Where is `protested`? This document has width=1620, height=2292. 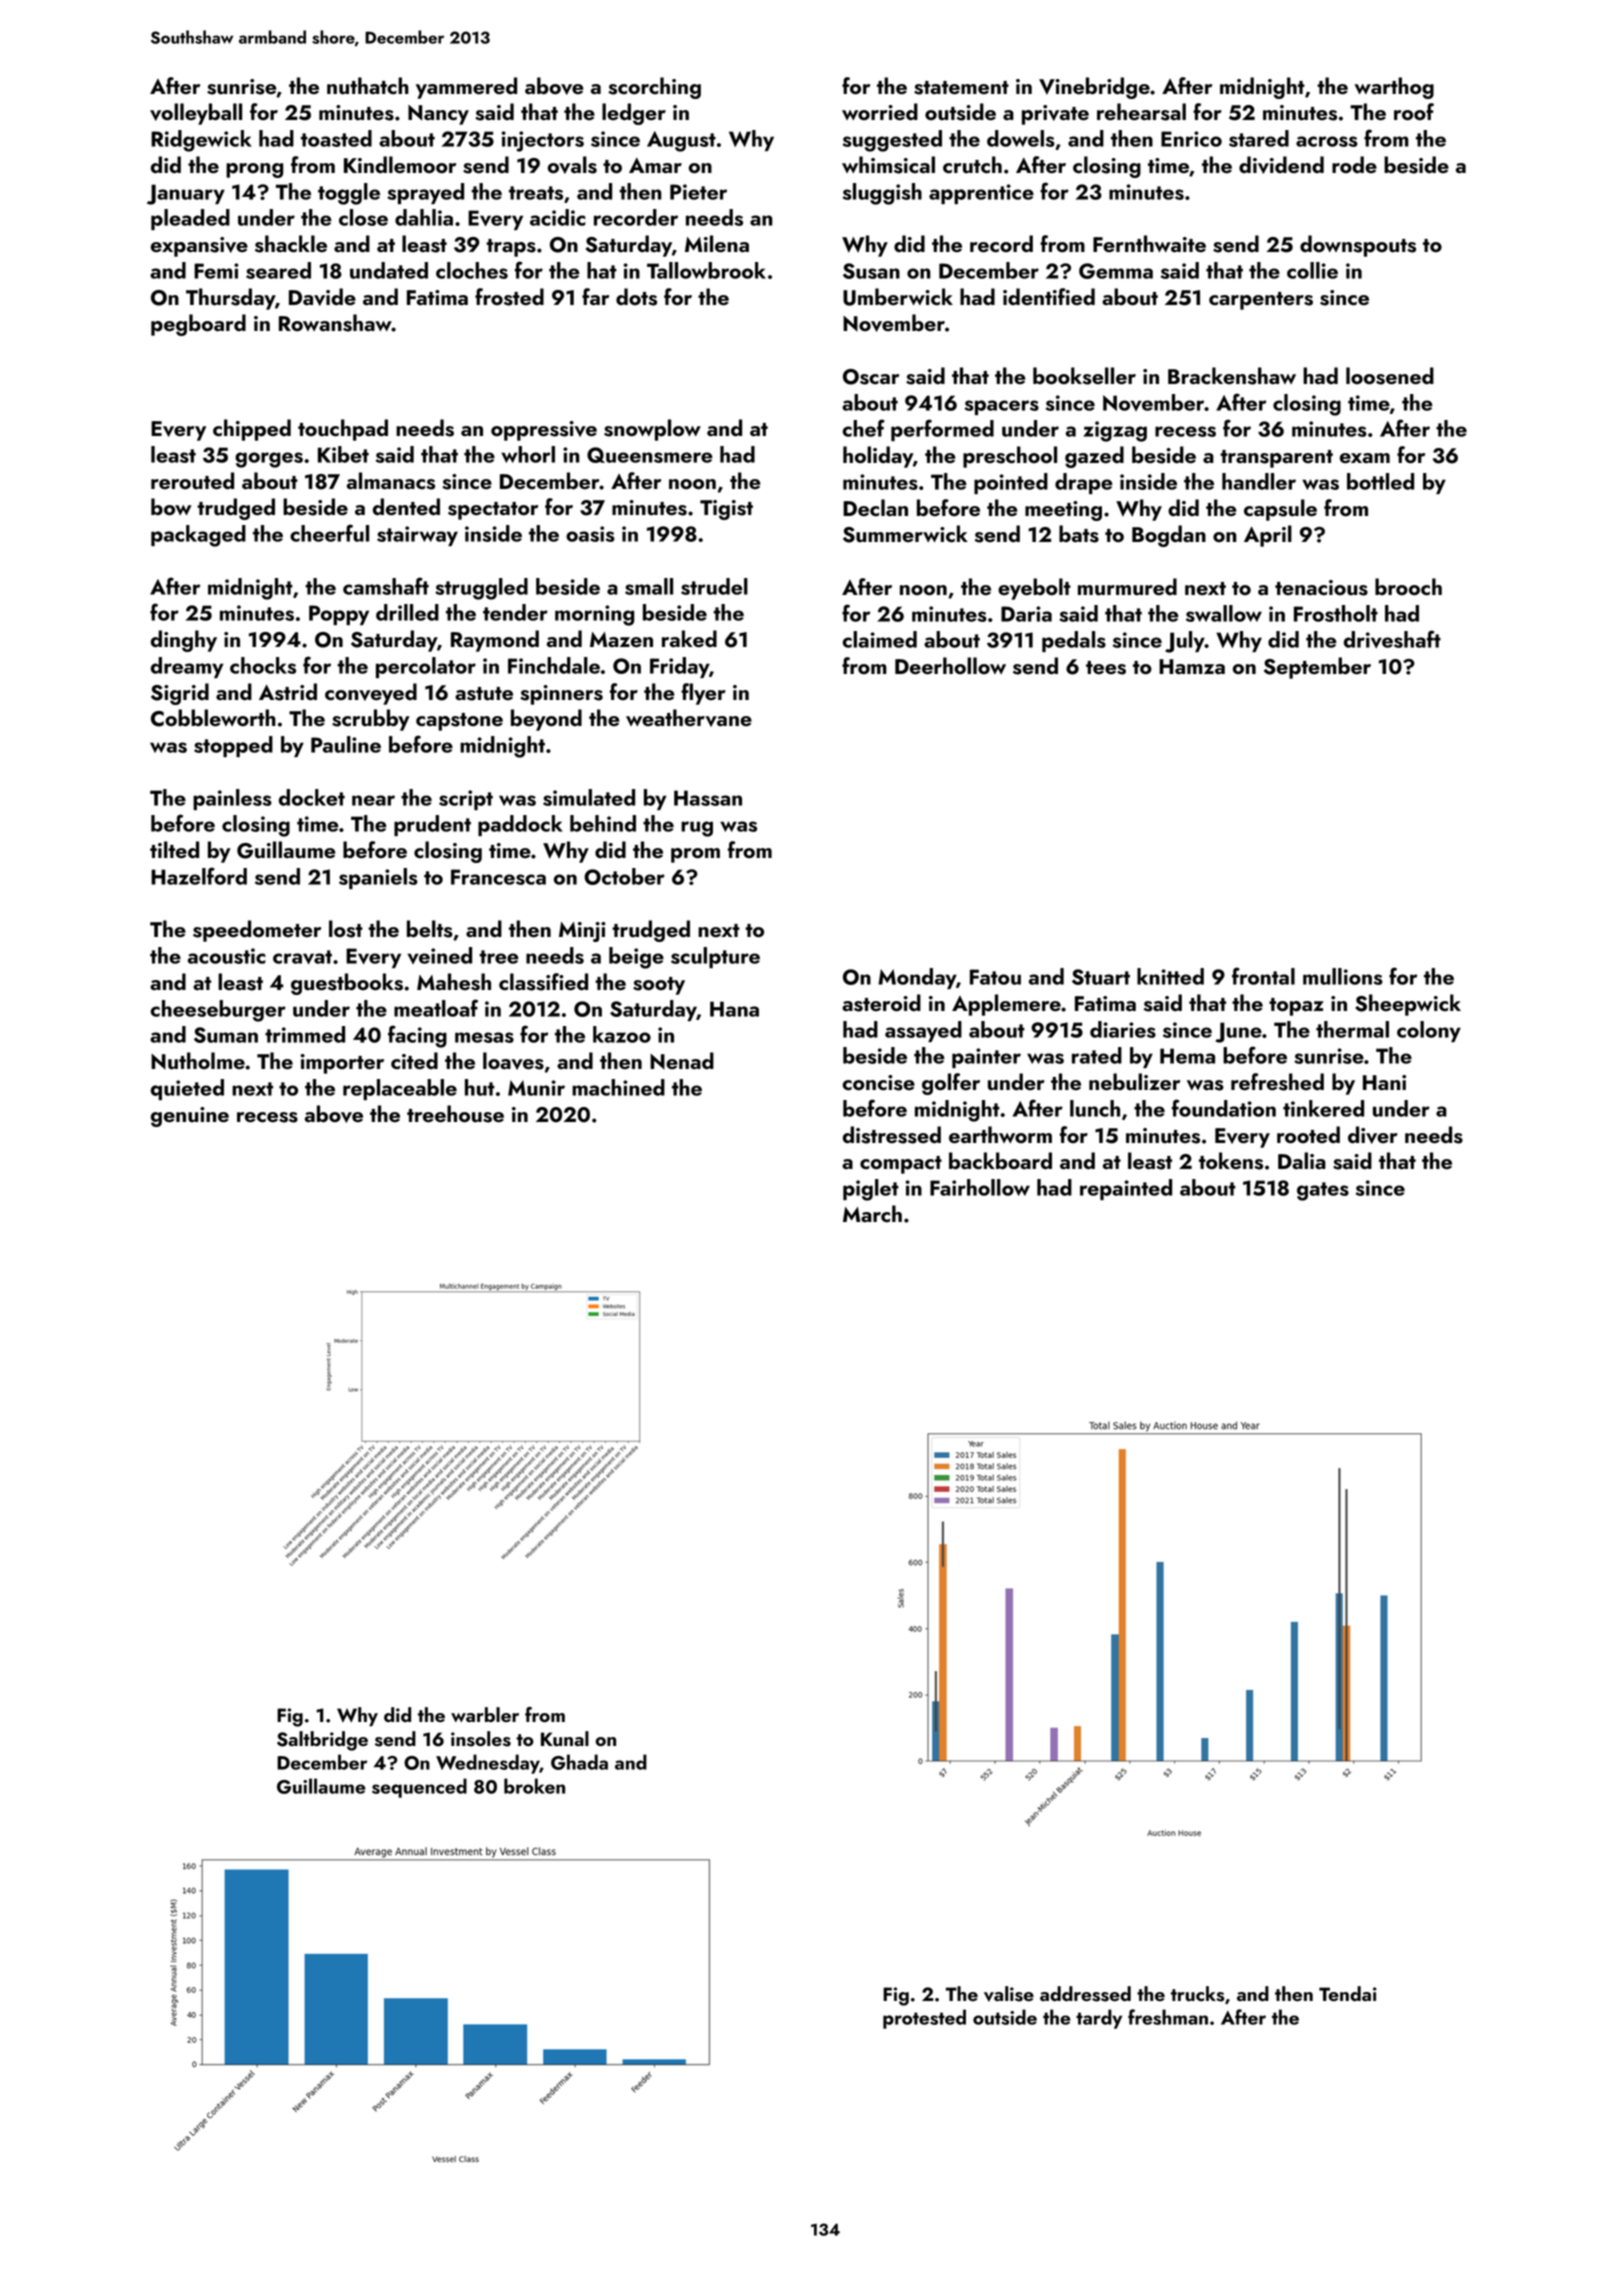 protested is located at coordinates (924, 2019).
